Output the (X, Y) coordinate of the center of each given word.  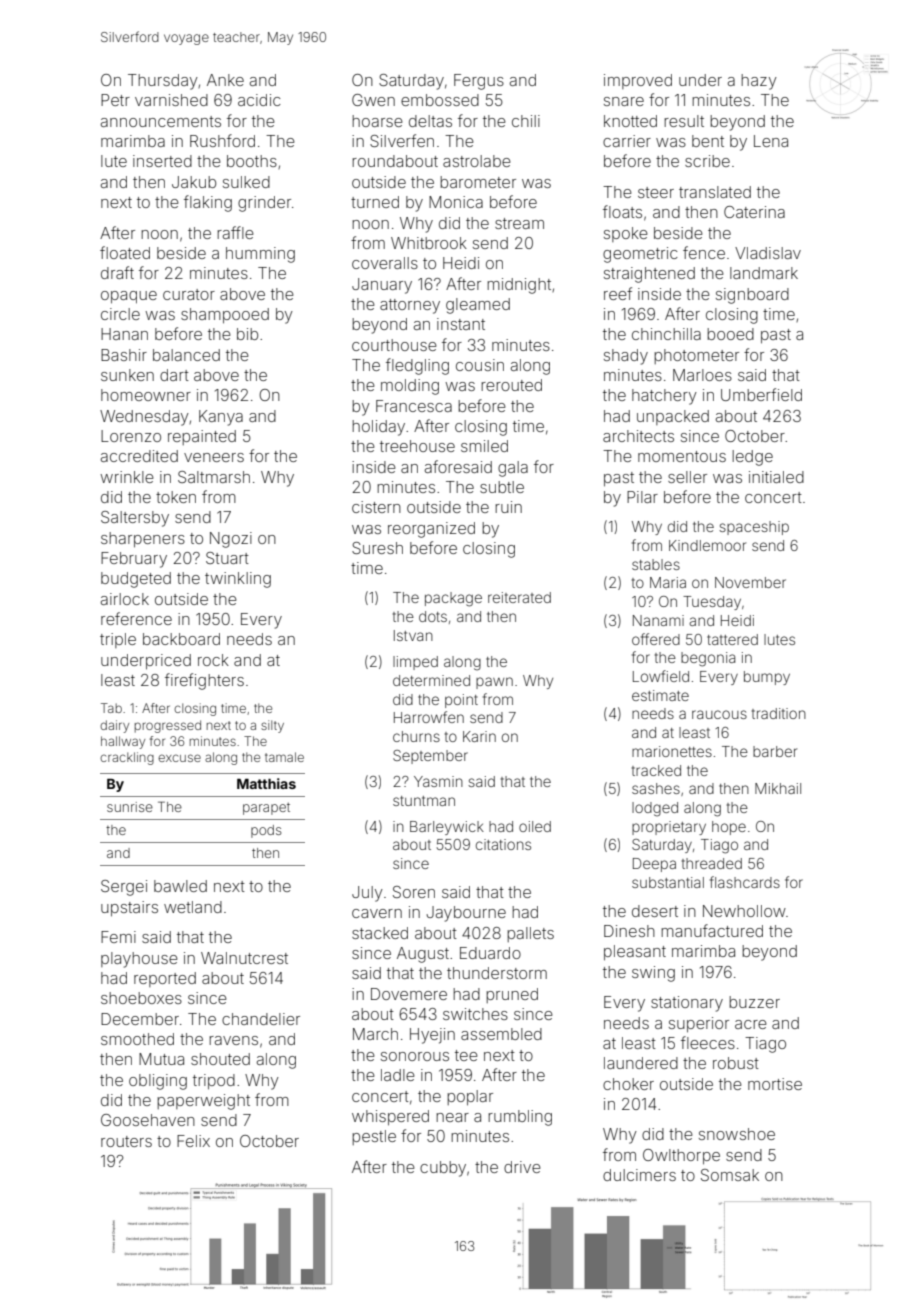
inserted (162, 161)
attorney (410, 306)
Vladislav (768, 253)
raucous (719, 714)
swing (653, 974)
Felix (193, 1141)
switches (475, 1014)
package (453, 599)
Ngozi (231, 540)
